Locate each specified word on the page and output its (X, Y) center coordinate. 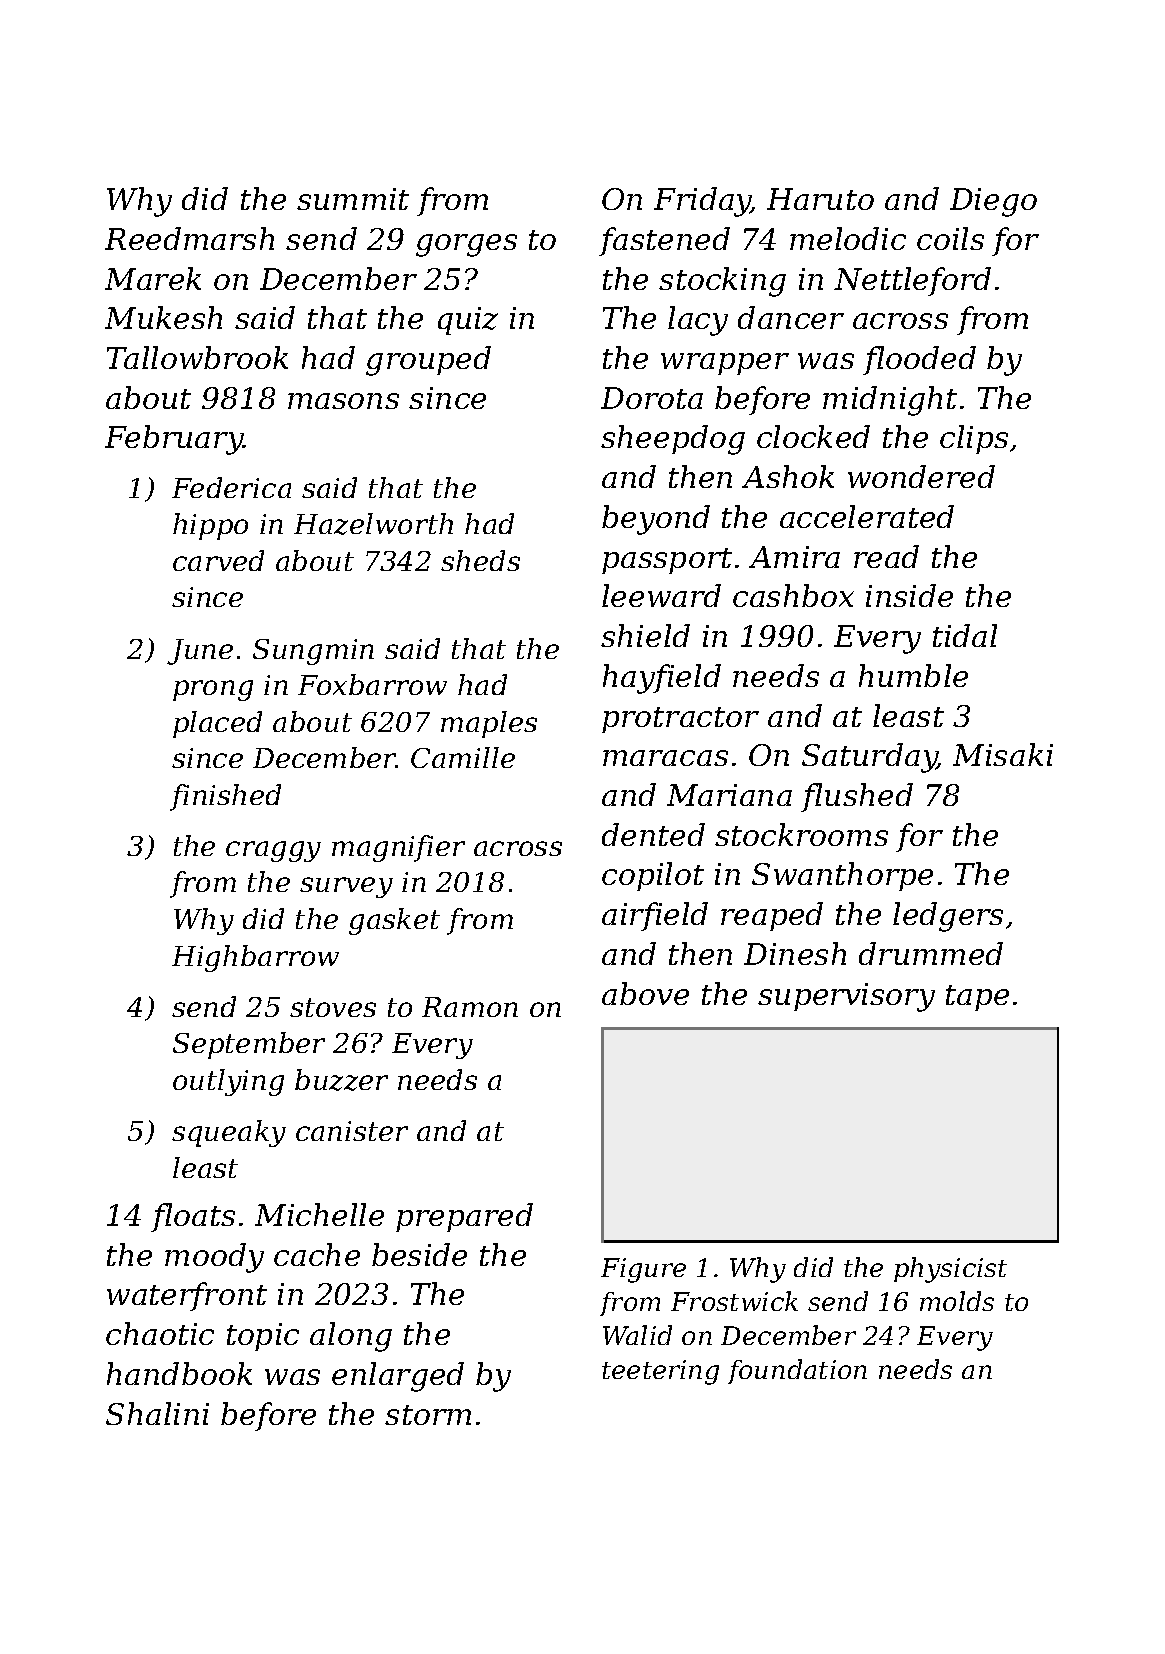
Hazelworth (373, 524)
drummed (931, 953)
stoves (333, 1007)
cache (317, 1254)
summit (353, 199)
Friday (702, 202)
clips (974, 439)
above (645, 993)
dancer (791, 317)
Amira (794, 557)
